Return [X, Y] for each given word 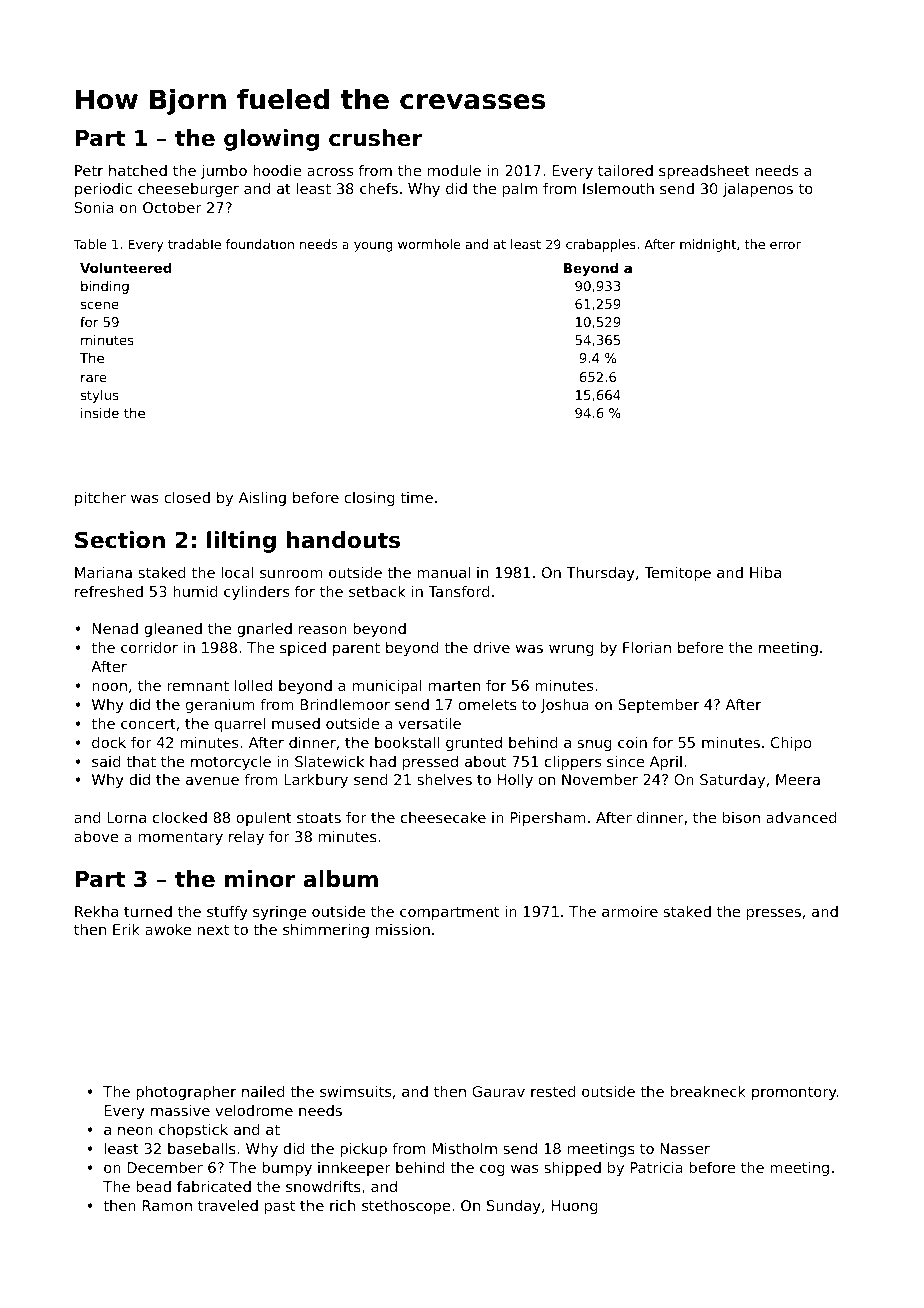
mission [403, 929]
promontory [794, 1093]
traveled [228, 1205]
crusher [376, 138]
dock [109, 742]
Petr [89, 170]
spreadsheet [704, 172]
